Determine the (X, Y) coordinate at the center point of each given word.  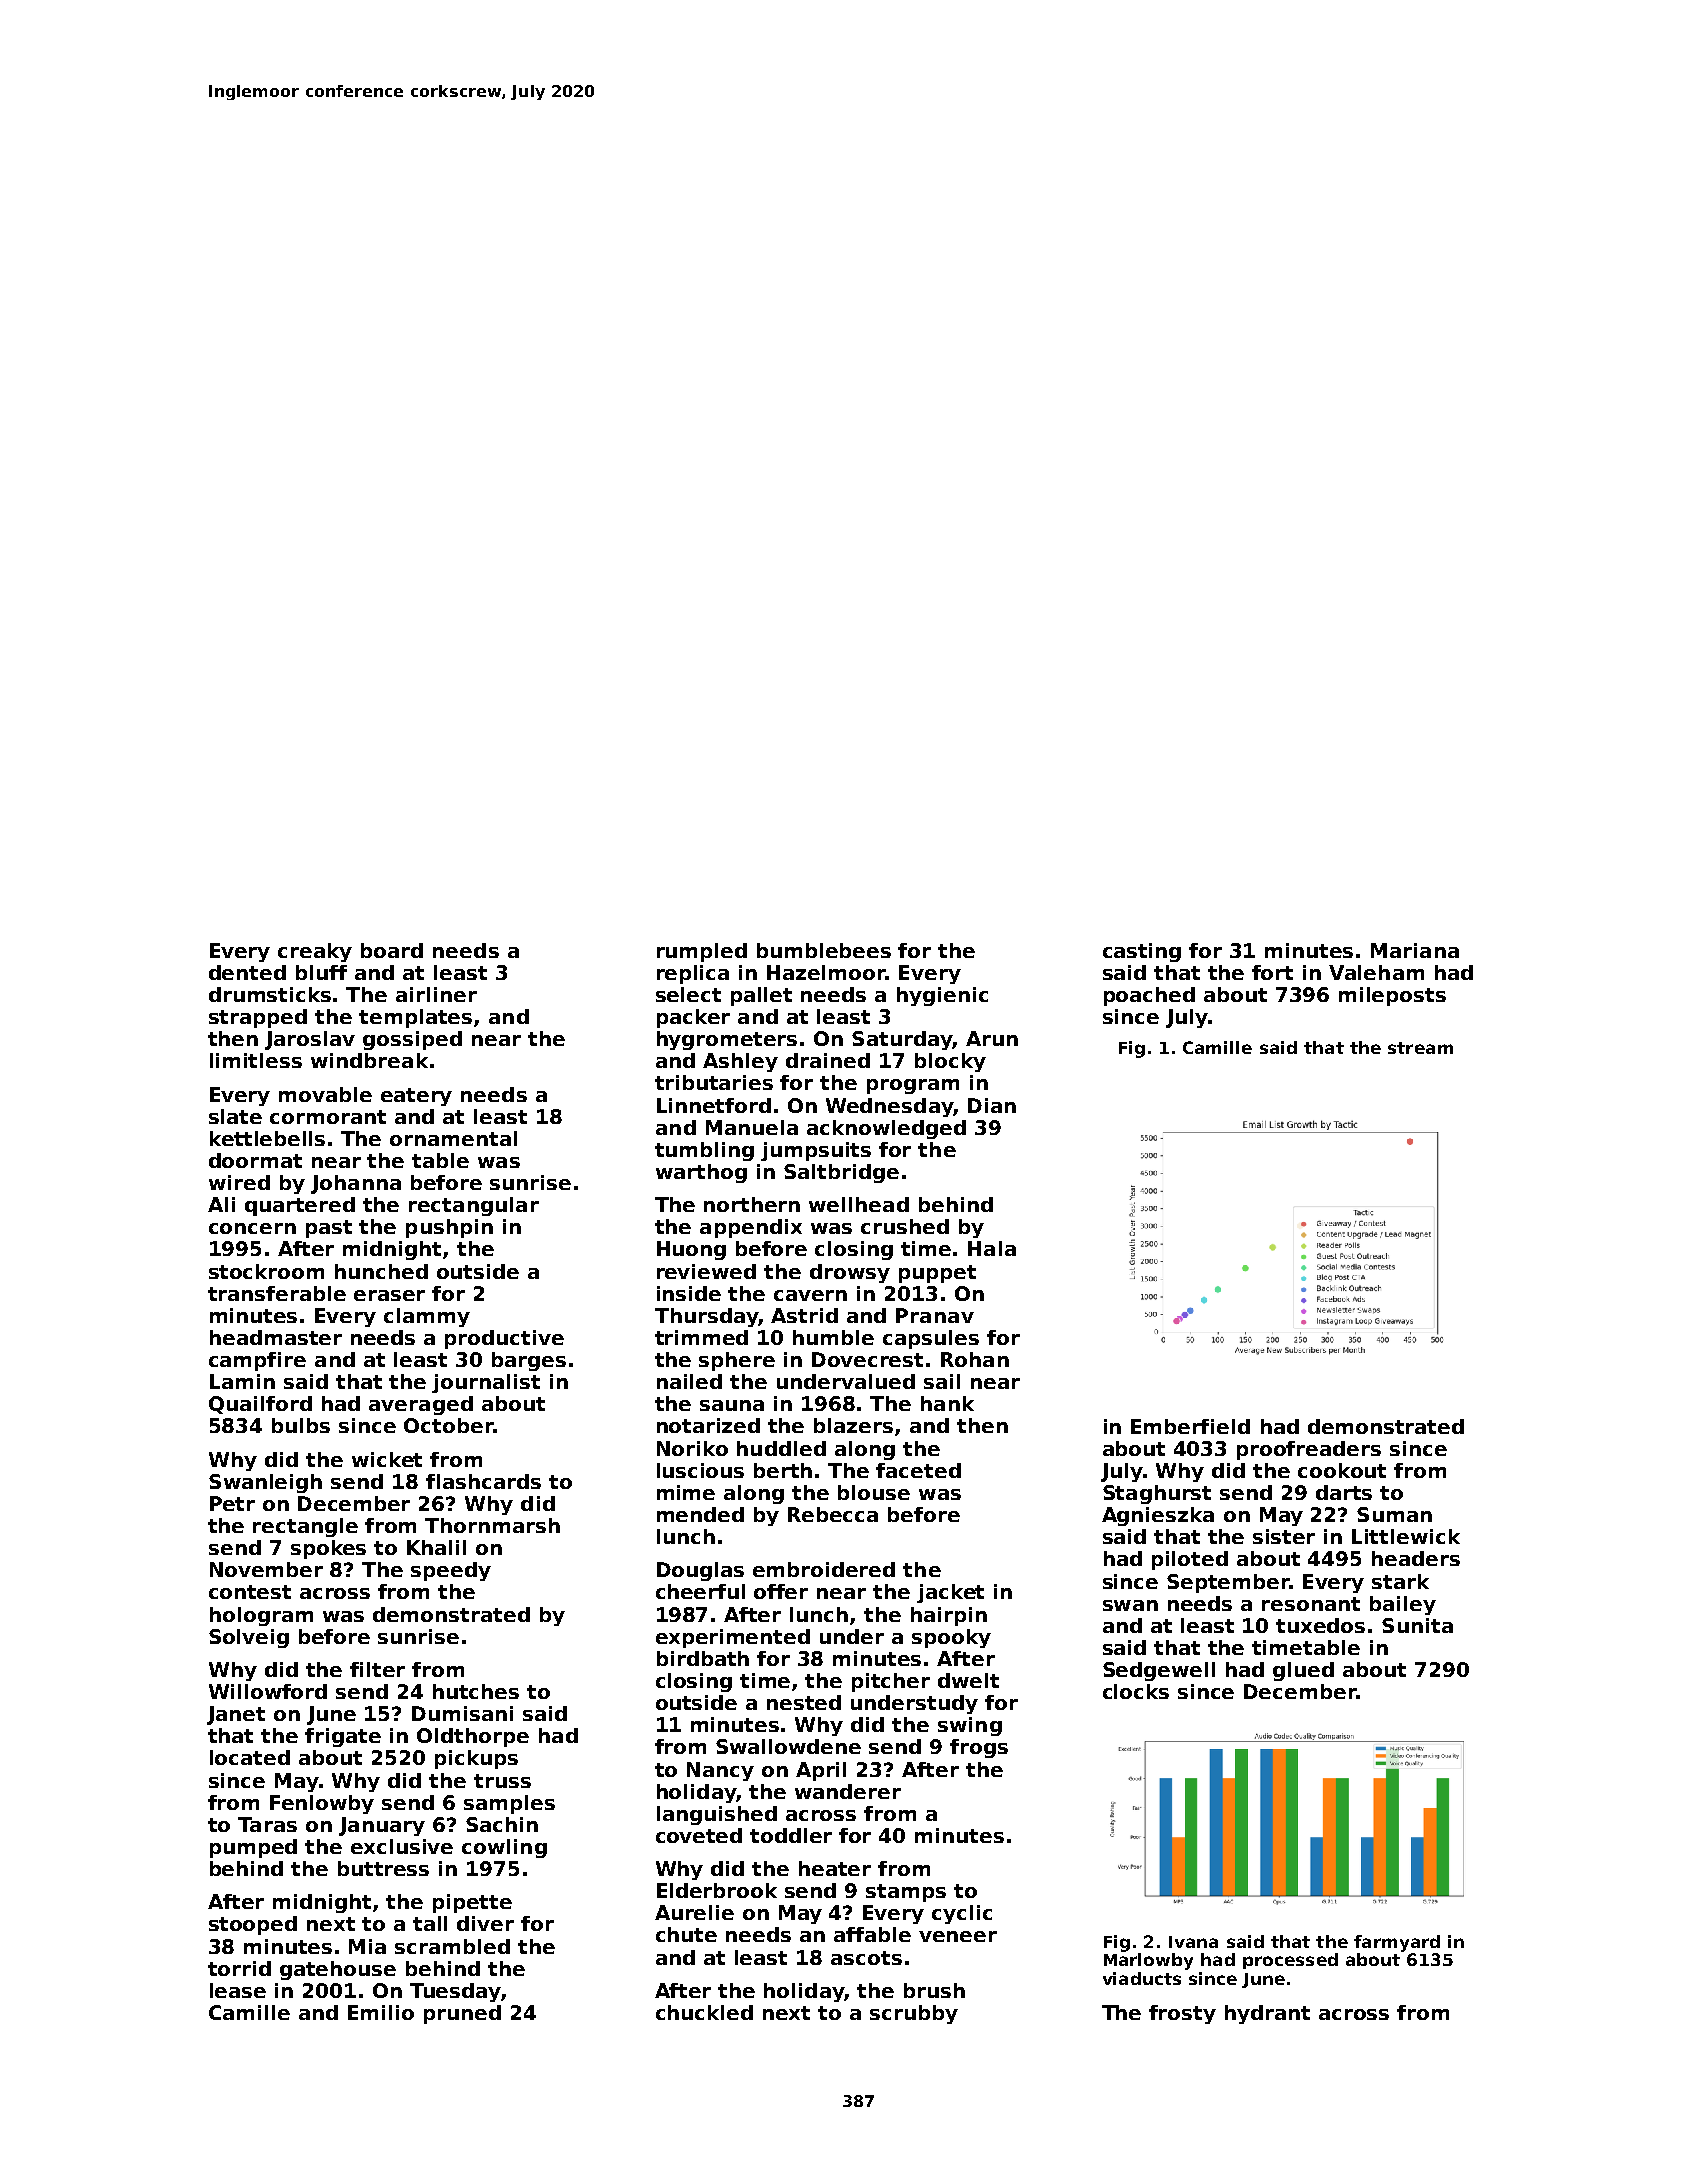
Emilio (381, 2012)
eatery (416, 1097)
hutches (476, 1691)
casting (1142, 952)
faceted (918, 1470)
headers (1416, 1558)
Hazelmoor (826, 972)
